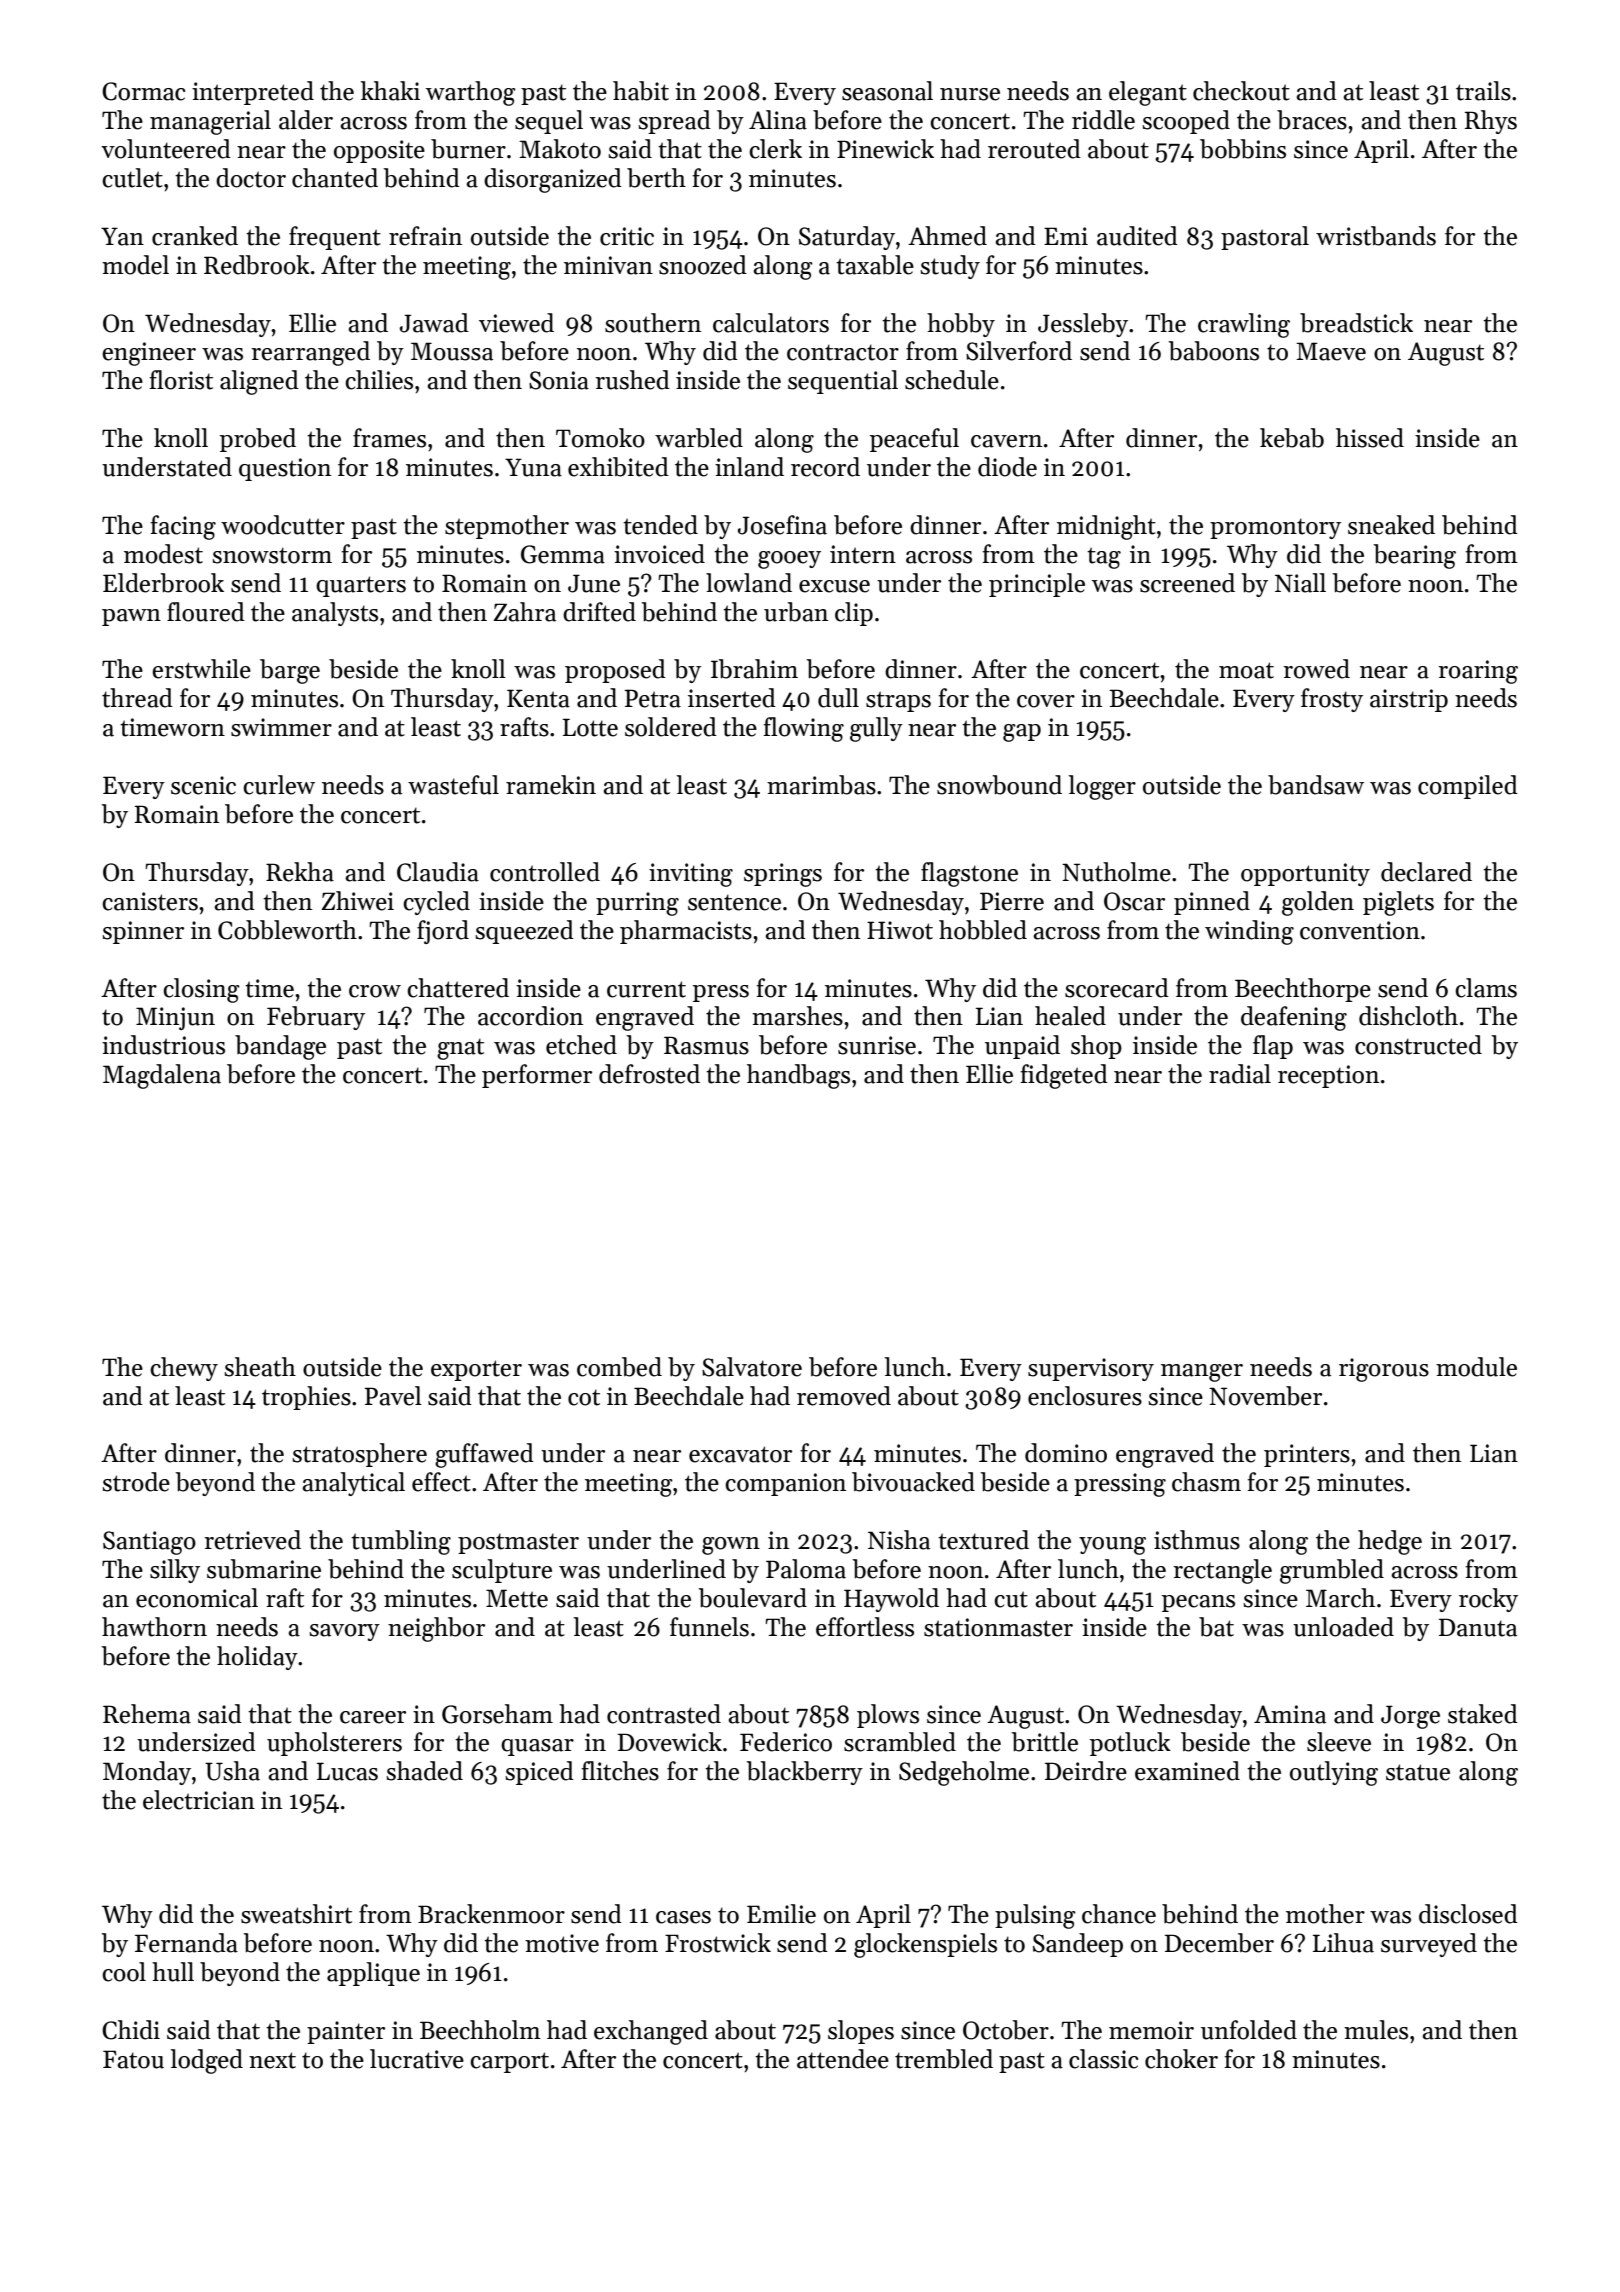 The height and width of the screenshot is (2292, 1620). What do you see at coordinates (1134, 901) in the screenshot?
I see `Oscar` at bounding box center [1134, 901].
